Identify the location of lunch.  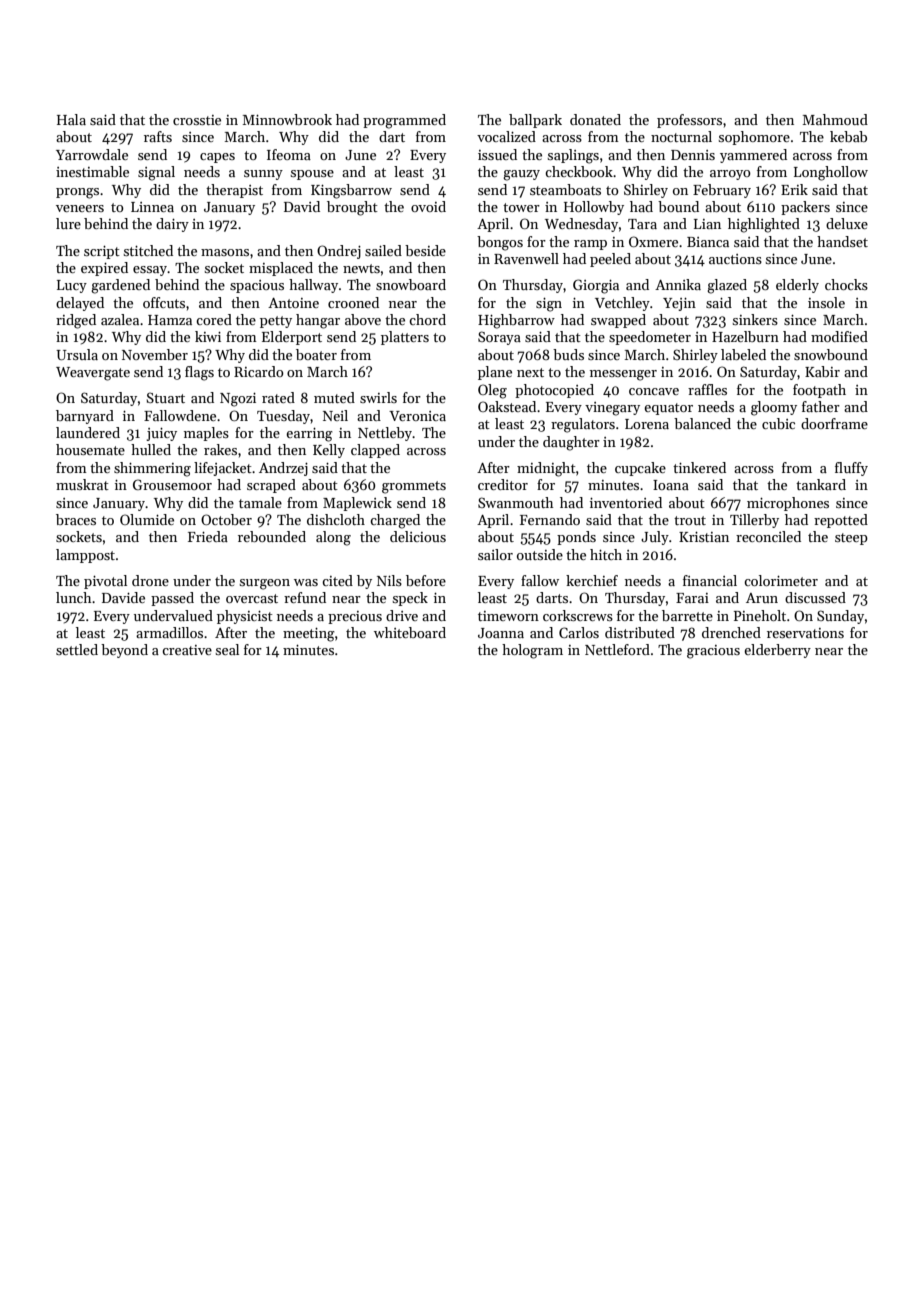
(74, 597).
